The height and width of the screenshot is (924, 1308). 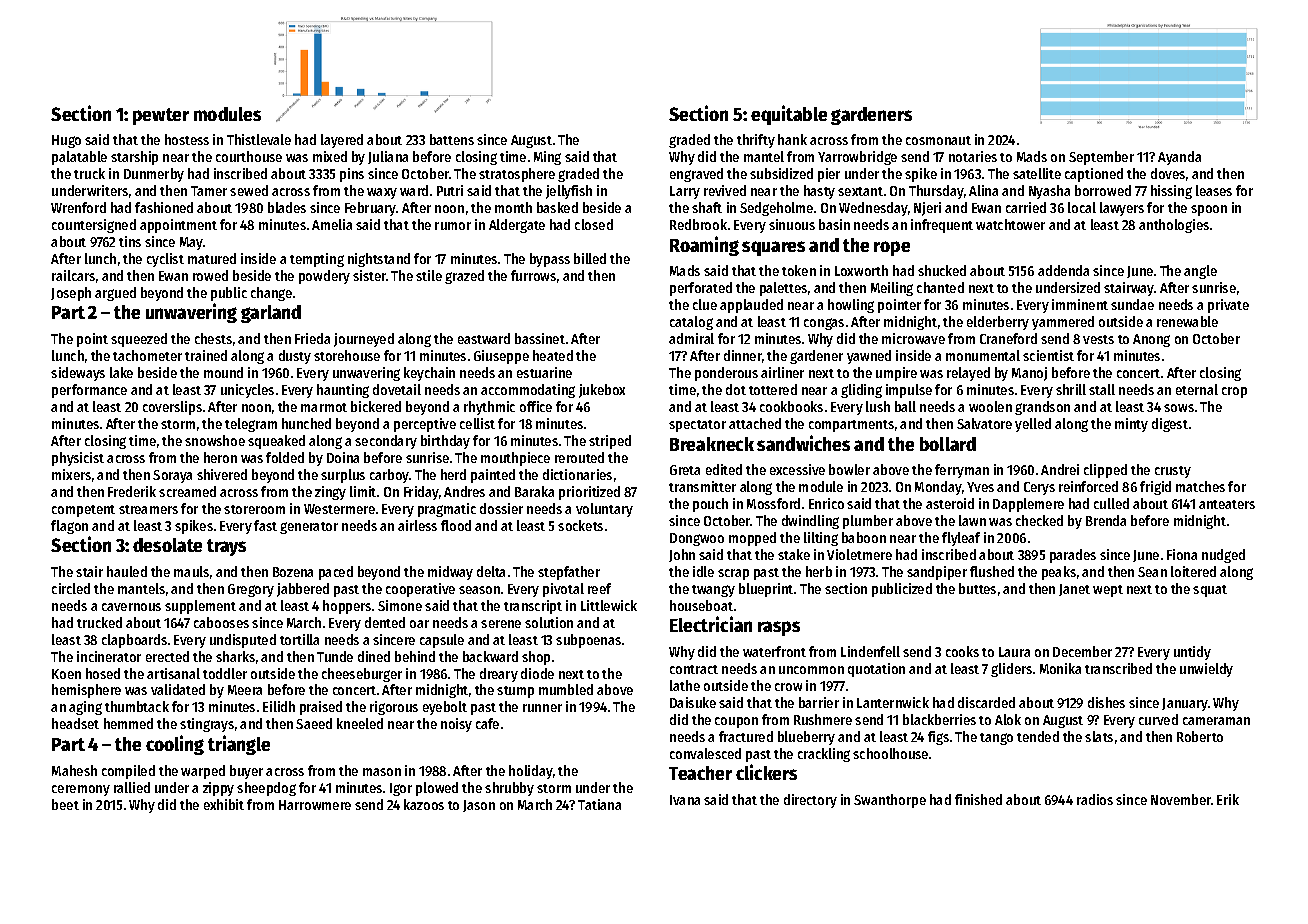 What do you see at coordinates (1179, 158) in the screenshot?
I see `Ayanda` at bounding box center [1179, 158].
